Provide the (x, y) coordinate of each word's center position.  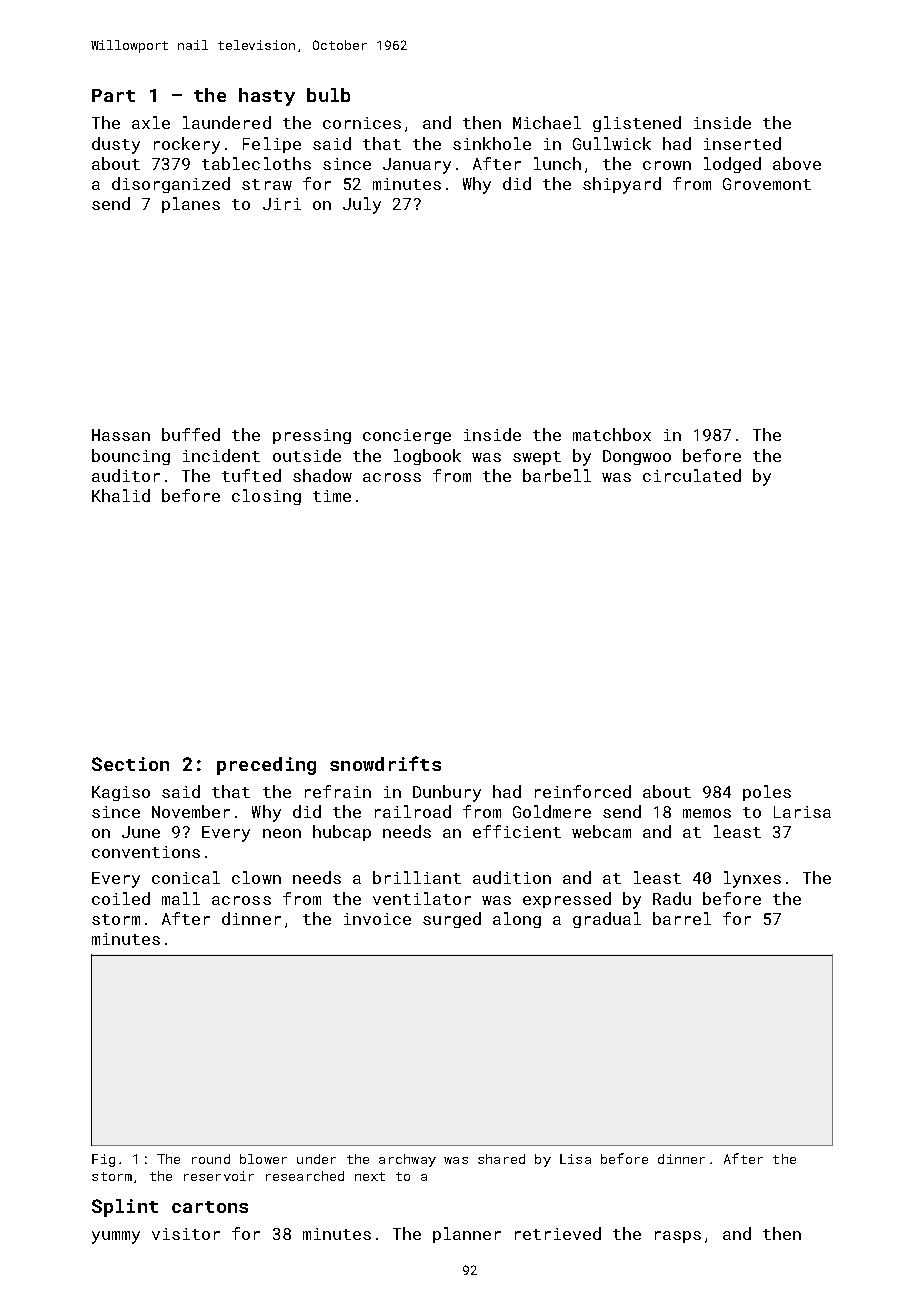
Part (113, 95)
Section (130, 764)
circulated (692, 475)
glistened (637, 124)
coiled (121, 898)
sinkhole (492, 143)
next (370, 1176)
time (332, 496)
